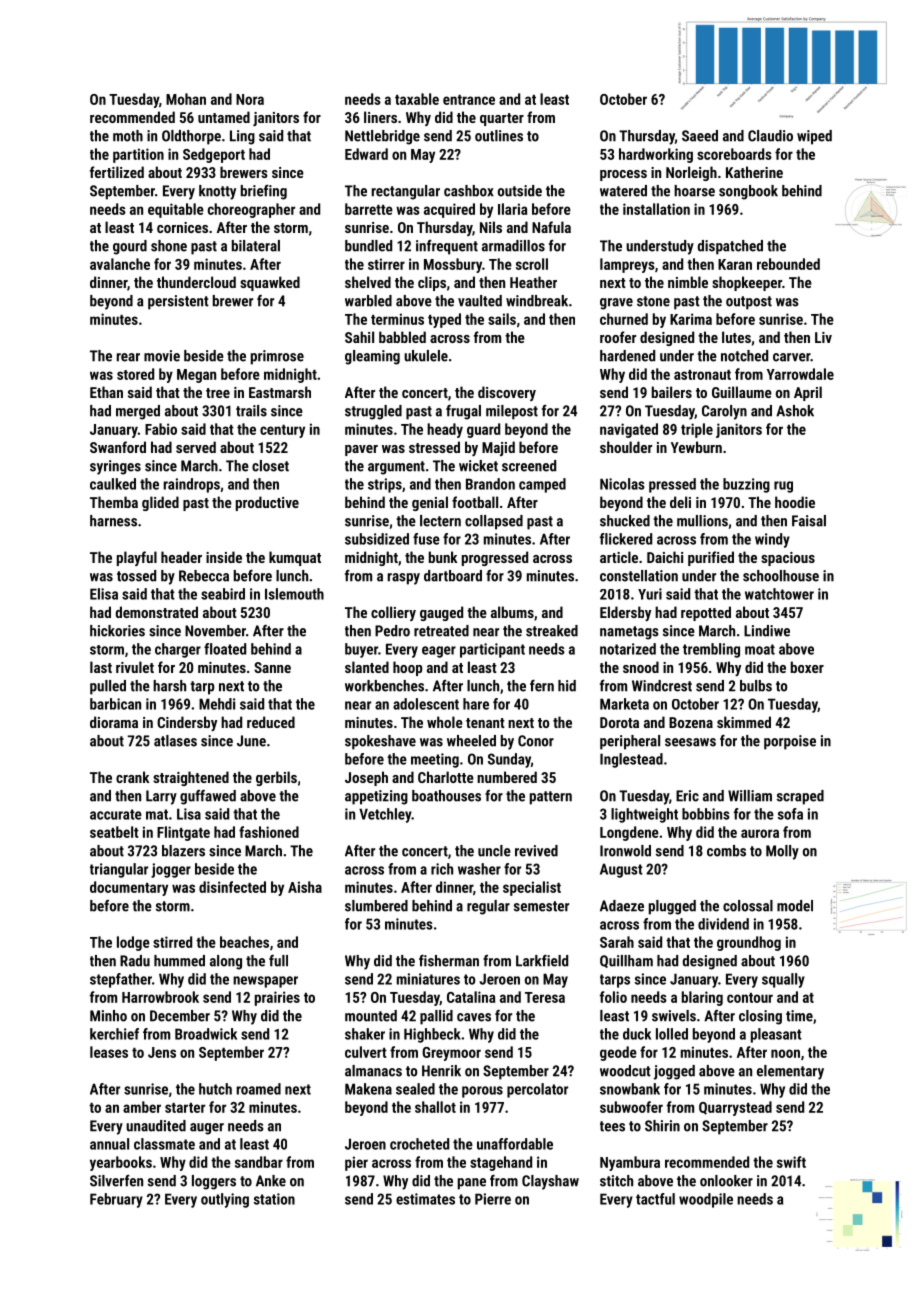 The width and height of the page is (924, 1308). I want to click on lampreys, so click(627, 265).
